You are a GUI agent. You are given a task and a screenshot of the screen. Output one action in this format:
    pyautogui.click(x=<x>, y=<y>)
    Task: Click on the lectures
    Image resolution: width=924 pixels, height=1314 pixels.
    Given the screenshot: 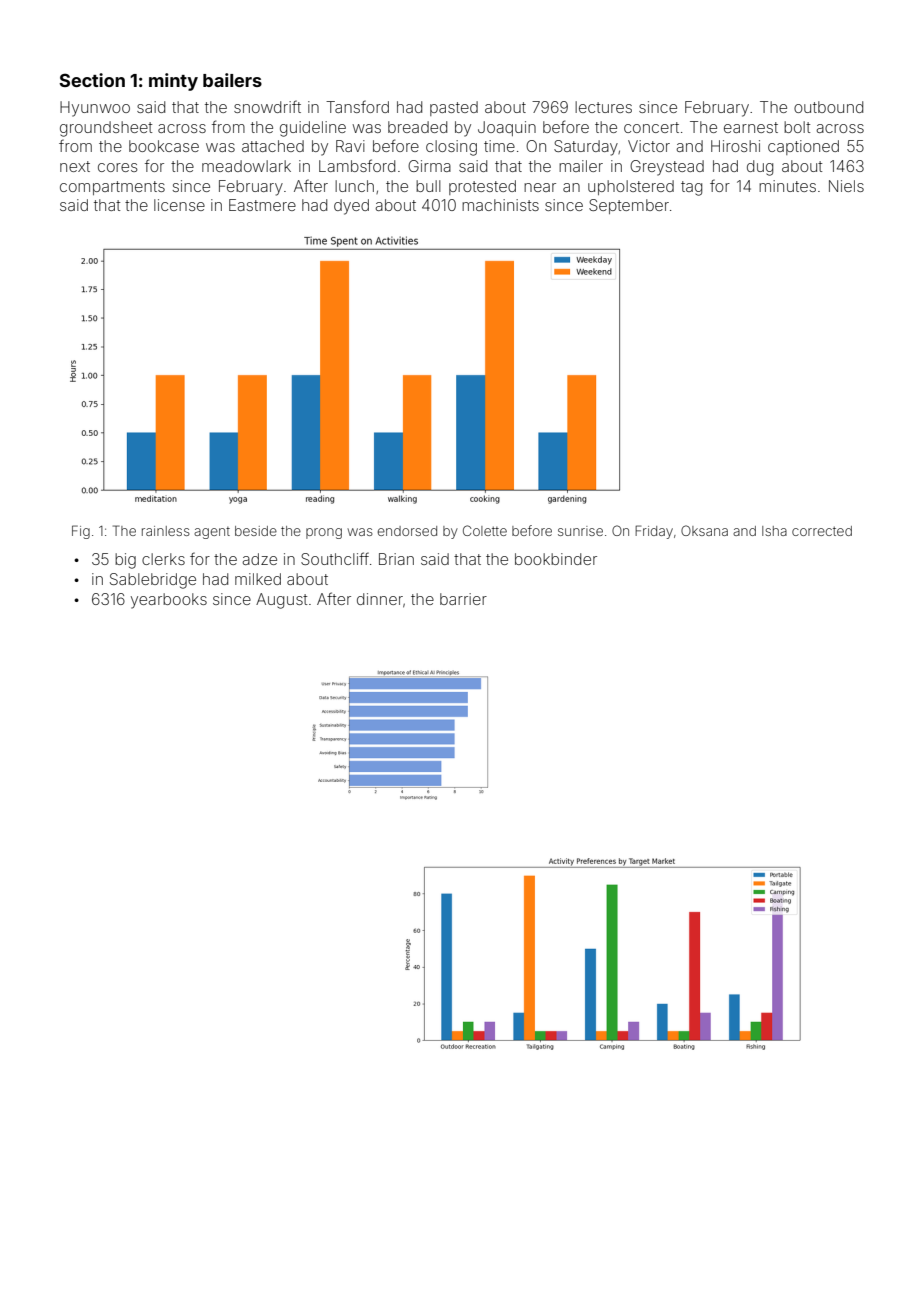 What is the action you would take?
    pyautogui.click(x=603, y=107)
